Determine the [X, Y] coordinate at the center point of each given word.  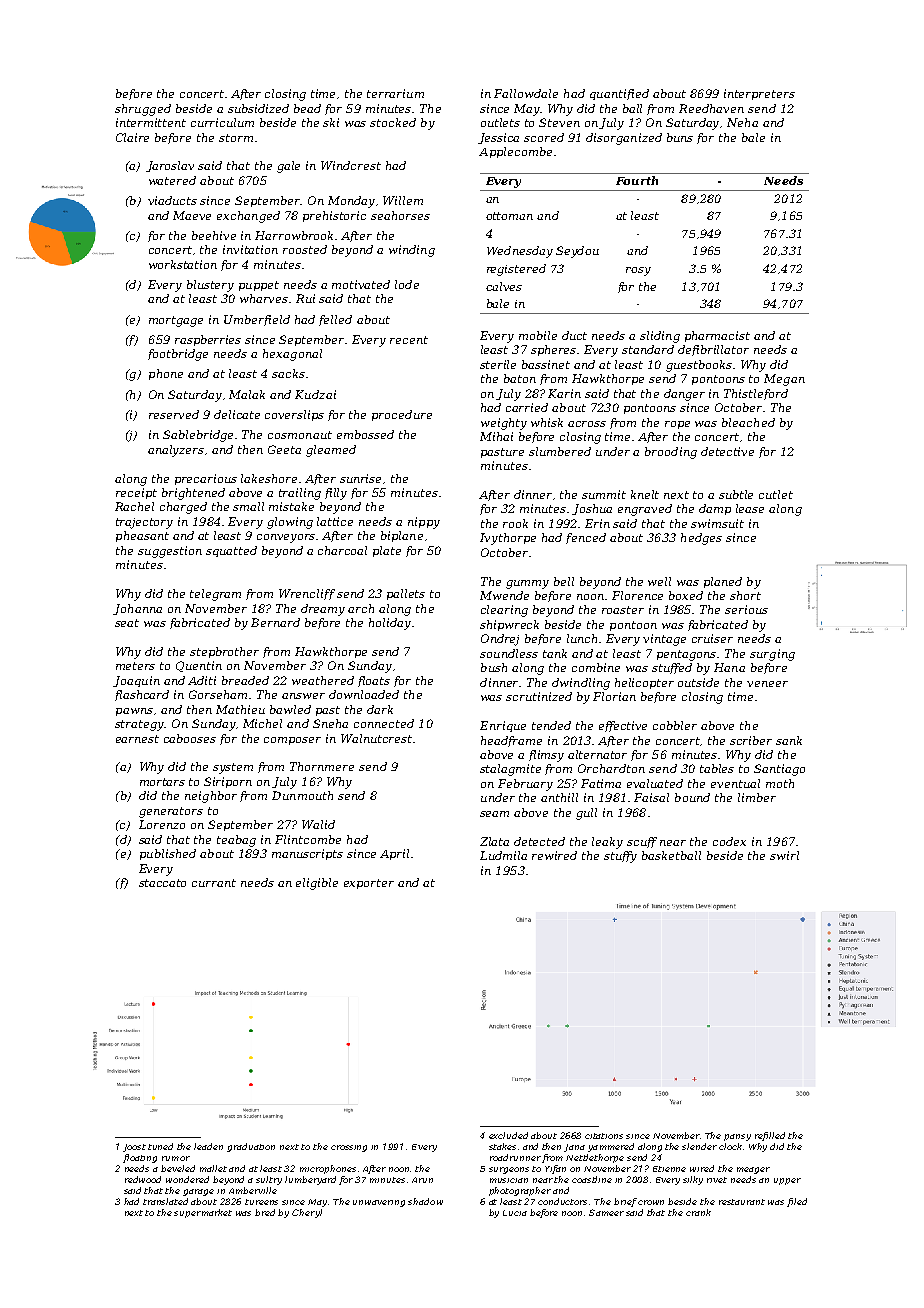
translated [165, 1201]
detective [727, 451]
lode [407, 284]
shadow [425, 1201]
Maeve [192, 215]
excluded [508, 1135]
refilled [770, 1136]
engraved [645, 510]
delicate [237, 414]
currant [214, 883]
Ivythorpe [508, 539]
